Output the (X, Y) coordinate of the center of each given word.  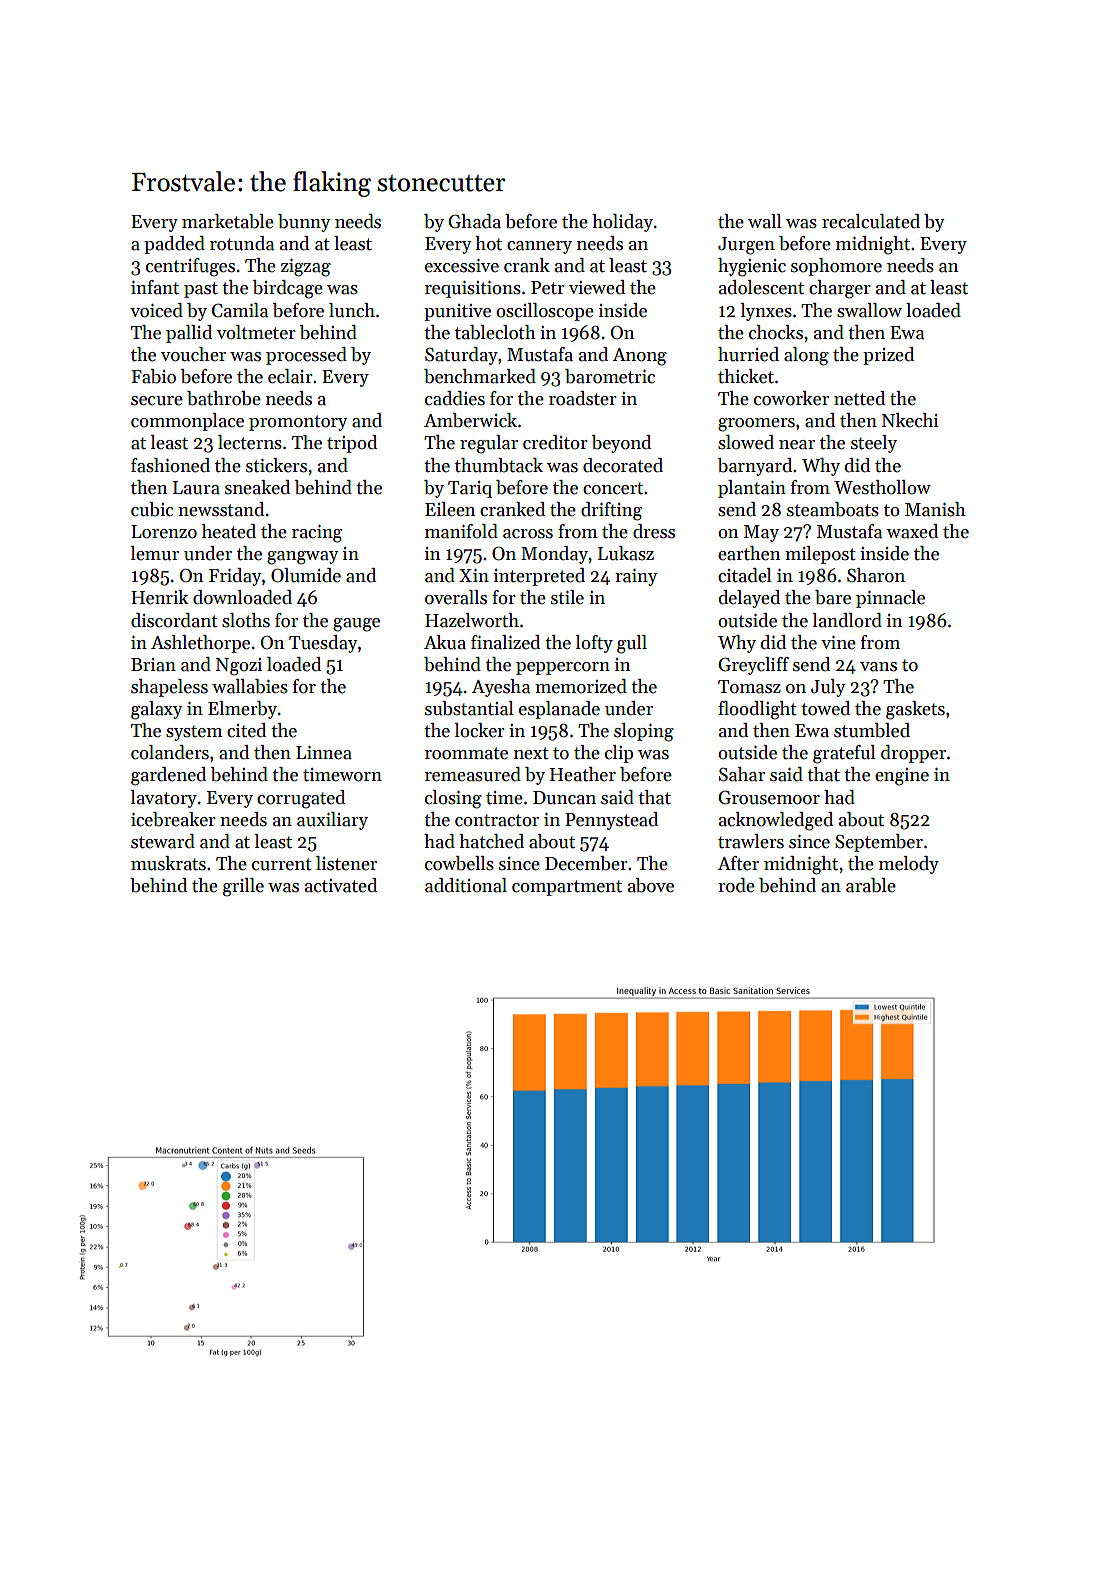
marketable (228, 221)
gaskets (915, 710)
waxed (912, 531)
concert (613, 488)
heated (229, 531)
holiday (622, 223)
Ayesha (501, 688)
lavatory (164, 799)
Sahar (742, 774)
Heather (583, 774)
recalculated (871, 221)
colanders (170, 752)
